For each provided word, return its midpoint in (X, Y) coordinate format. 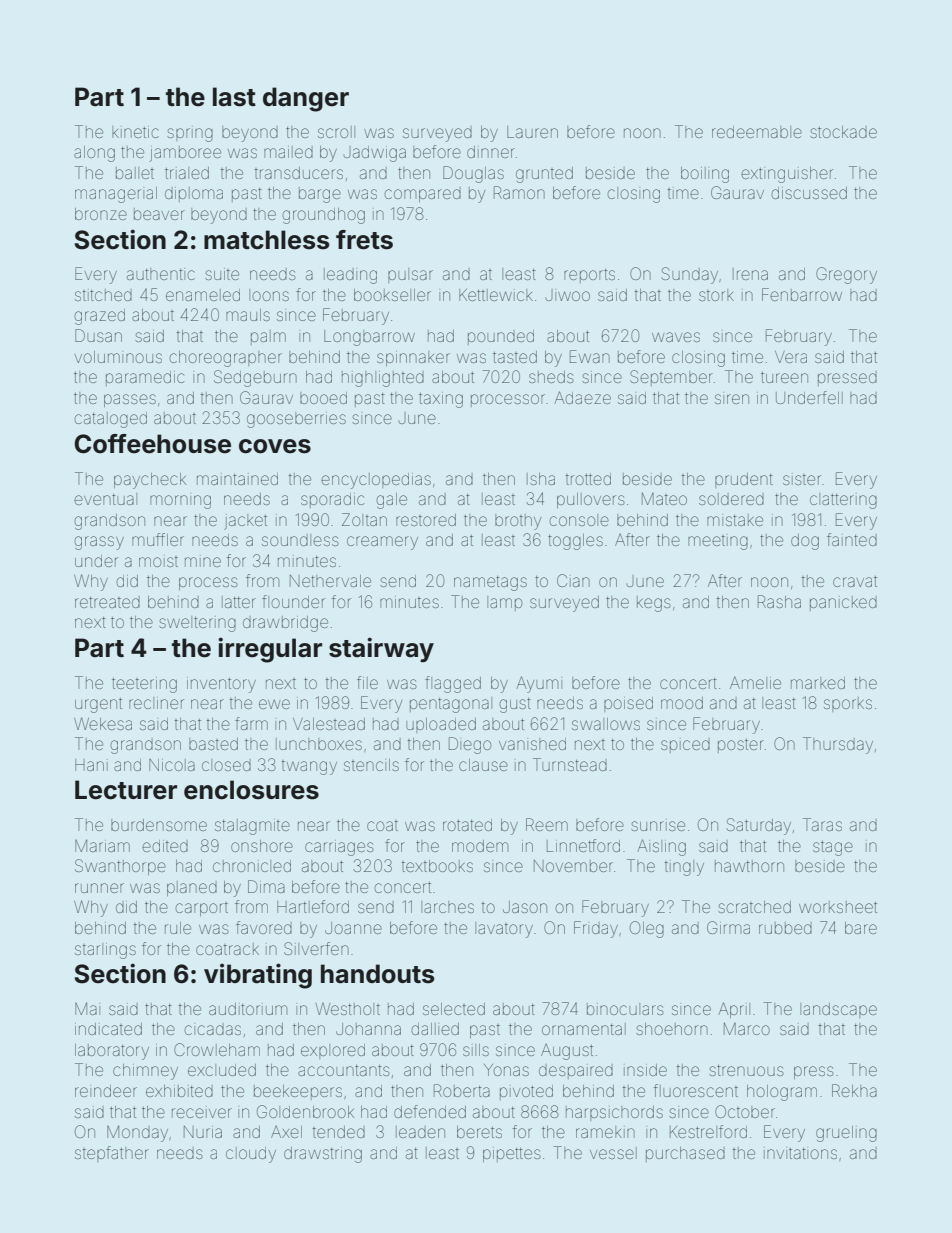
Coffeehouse (152, 444)
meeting (718, 543)
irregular (270, 650)
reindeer (106, 1091)
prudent (744, 480)
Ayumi (539, 684)
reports (589, 276)
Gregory (846, 275)
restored (426, 520)
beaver (159, 214)
